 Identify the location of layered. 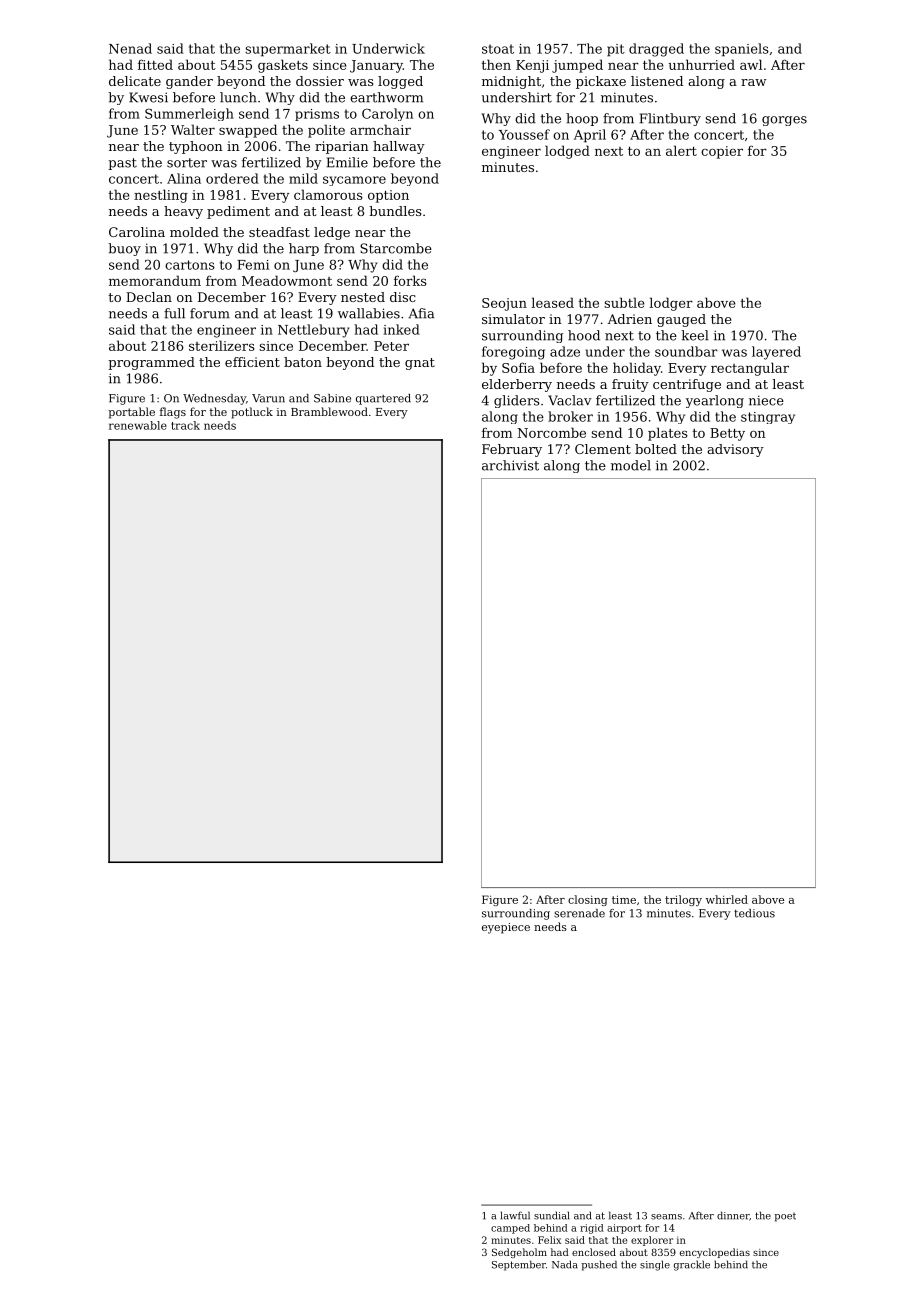
(776, 353).
